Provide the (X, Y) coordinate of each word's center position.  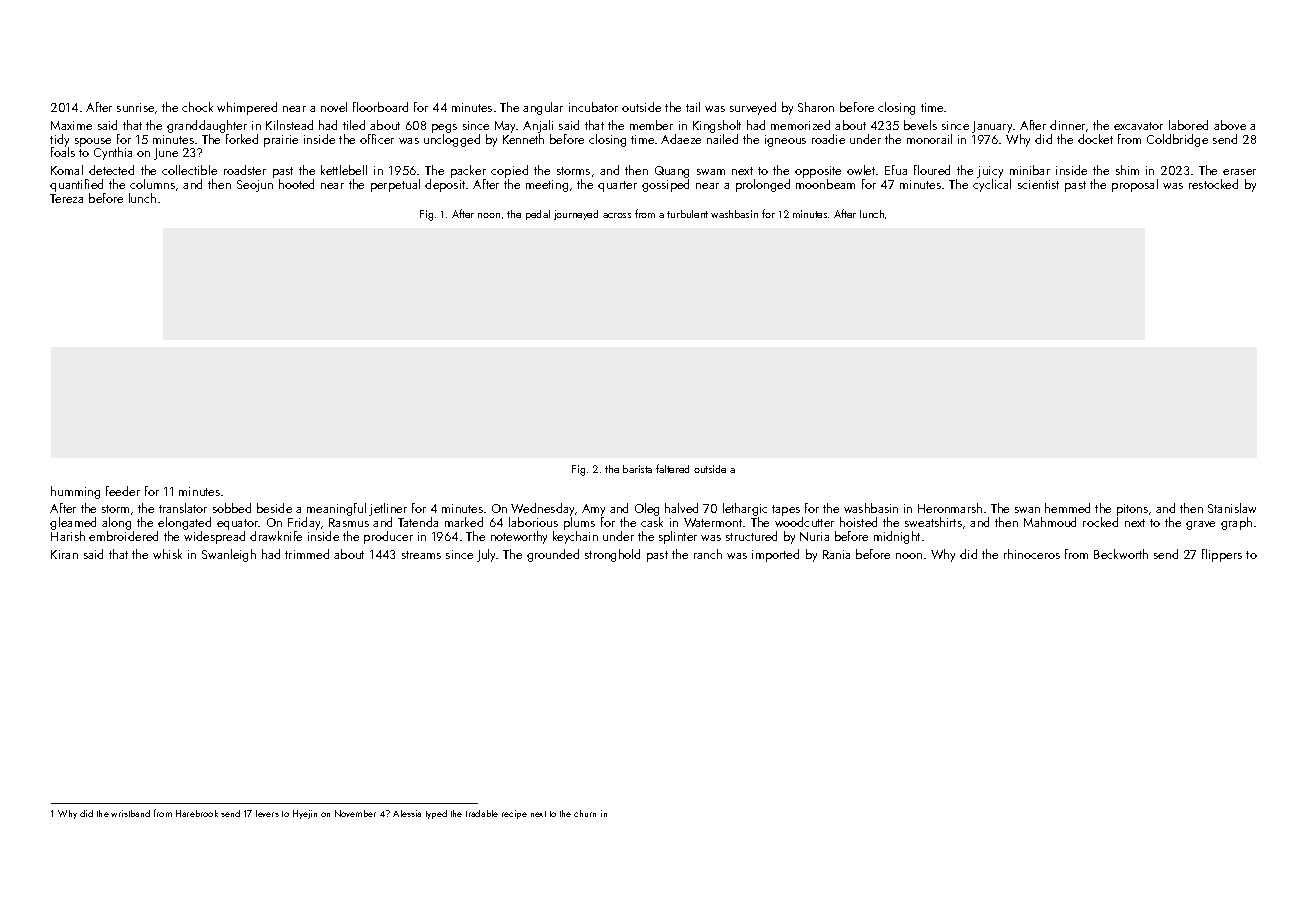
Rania (836, 554)
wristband (130, 813)
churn (585, 813)
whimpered (247, 108)
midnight (897, 537)
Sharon (816, 107)
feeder (123, 491)
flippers (1222, 555)
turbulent (687, 214)
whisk (167, 554)
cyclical (992, 185)
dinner (1067, 125)
